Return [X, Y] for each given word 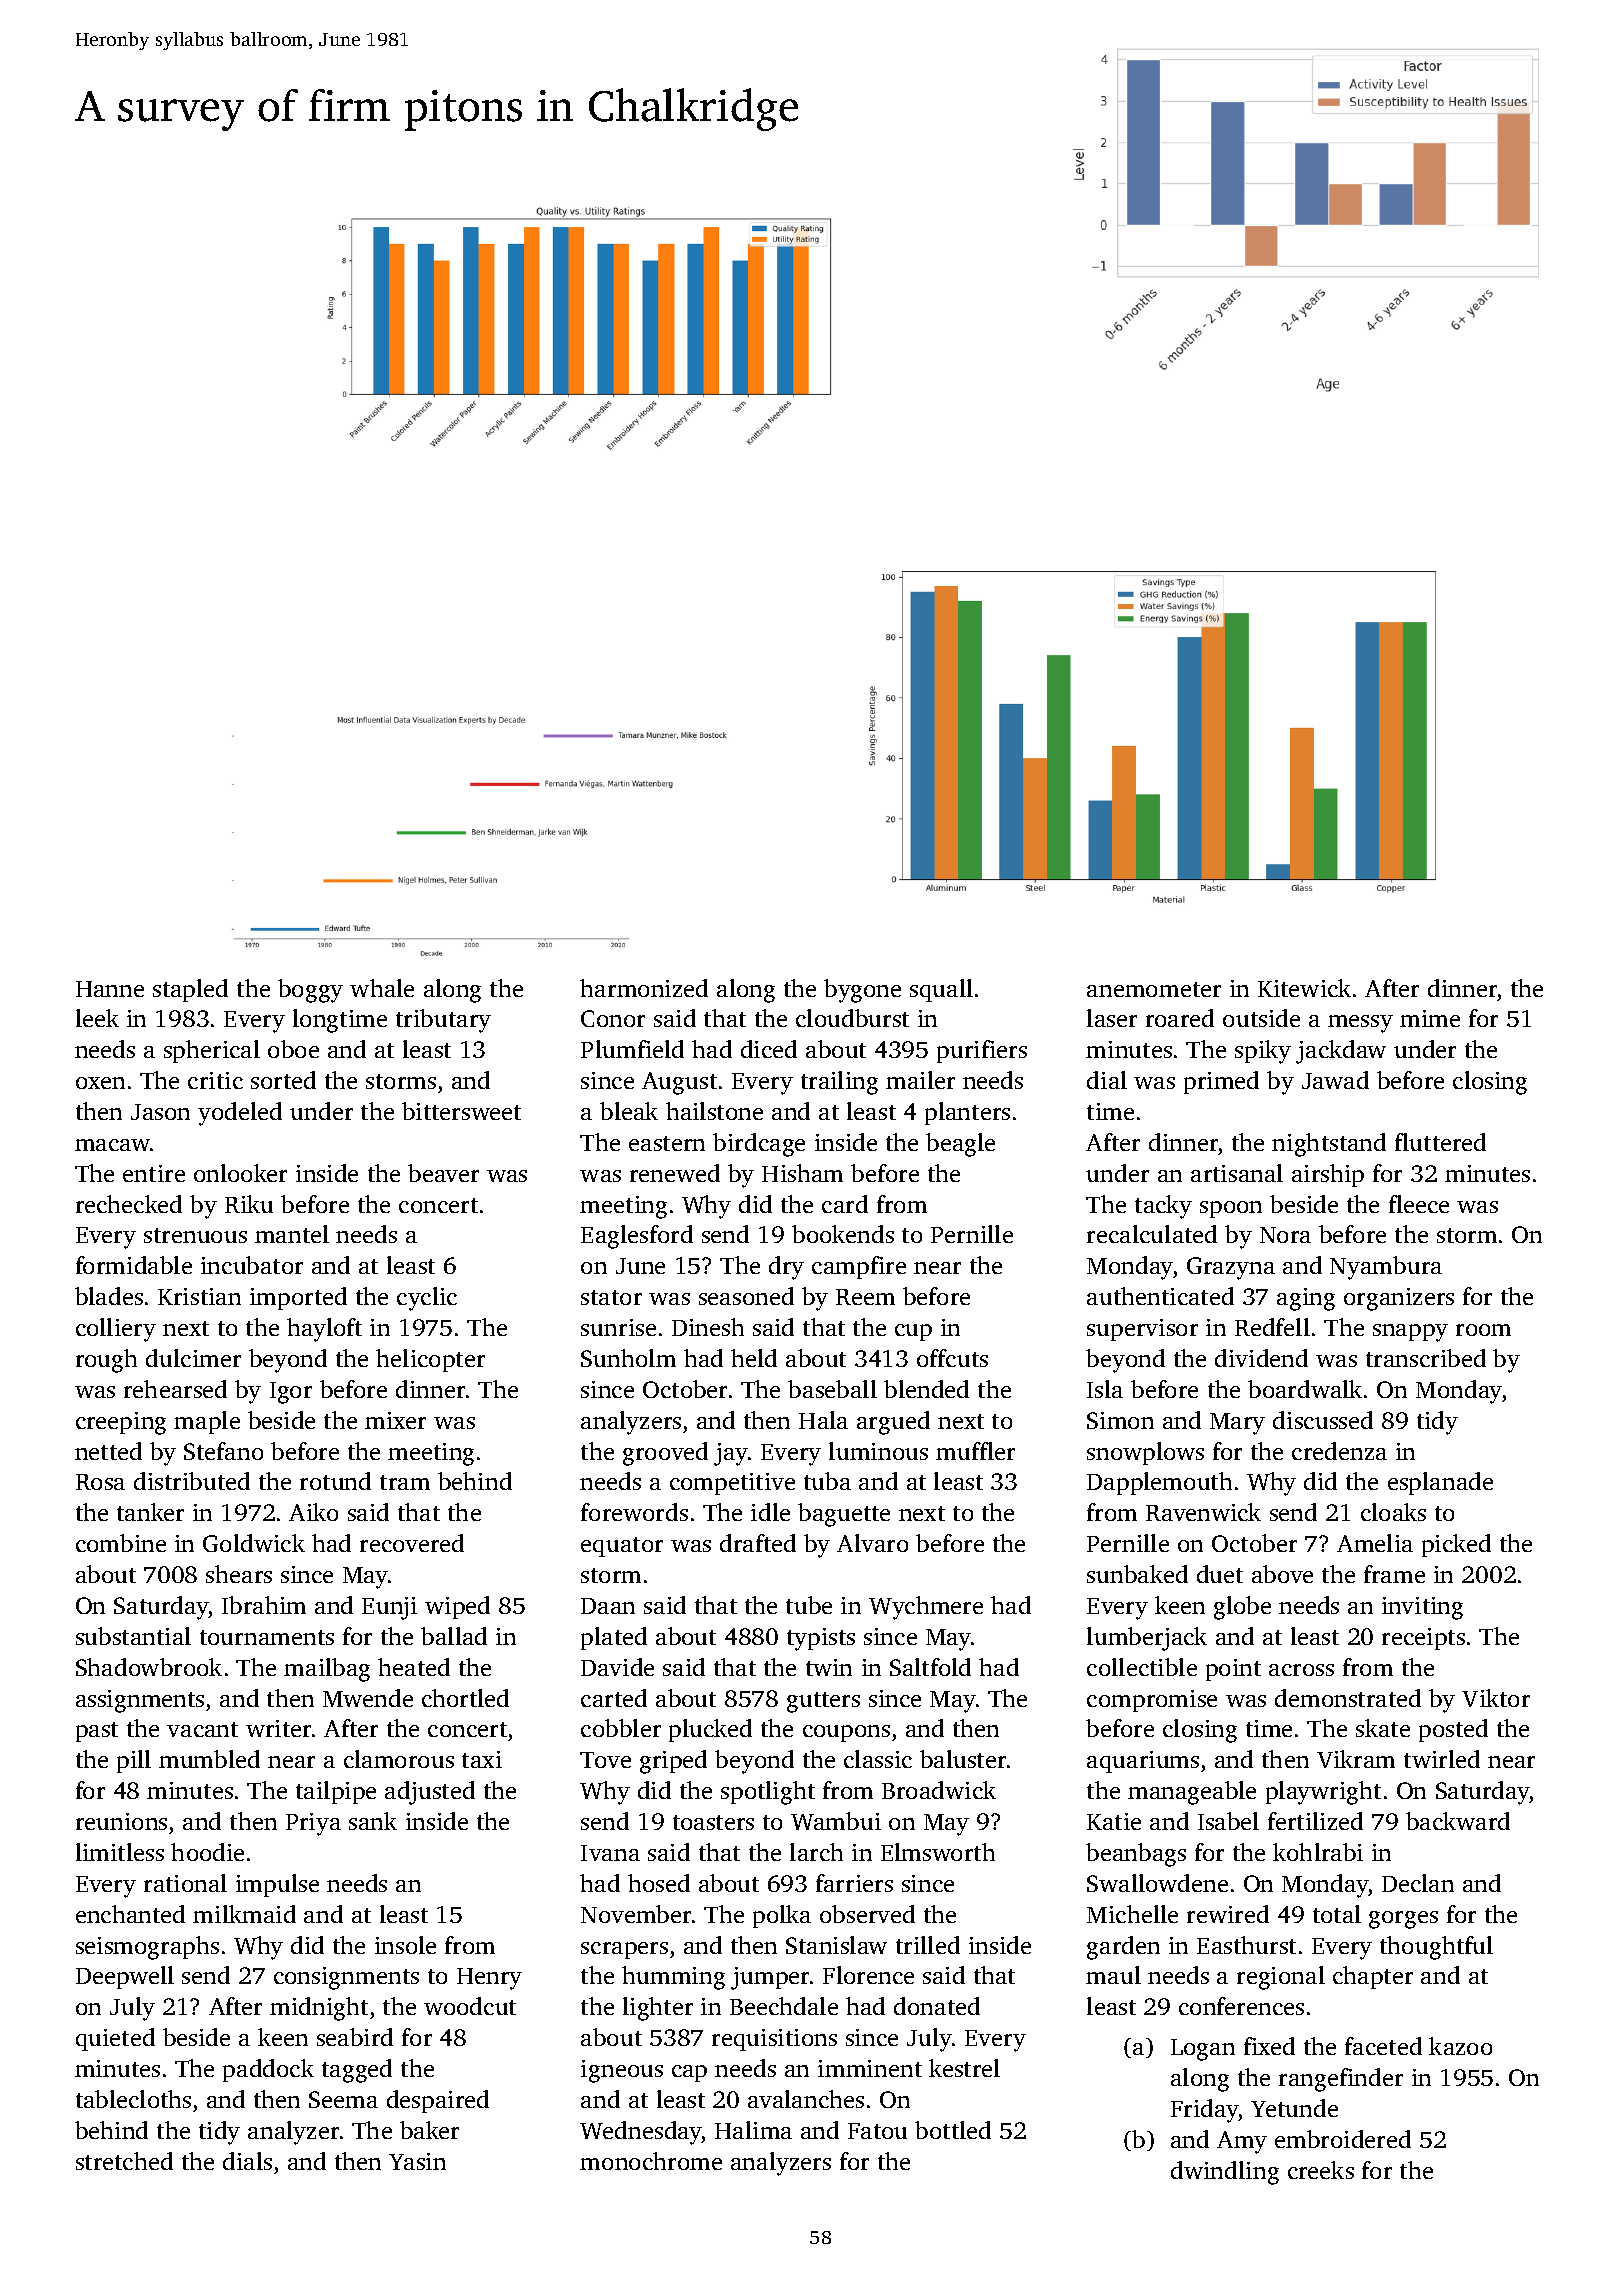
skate [1383, 1728]
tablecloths [133, 2099]
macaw [112, 1145]
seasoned [746, 1296]
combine [121, 1543]
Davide [617, 1667]
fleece [1419, 1204]
